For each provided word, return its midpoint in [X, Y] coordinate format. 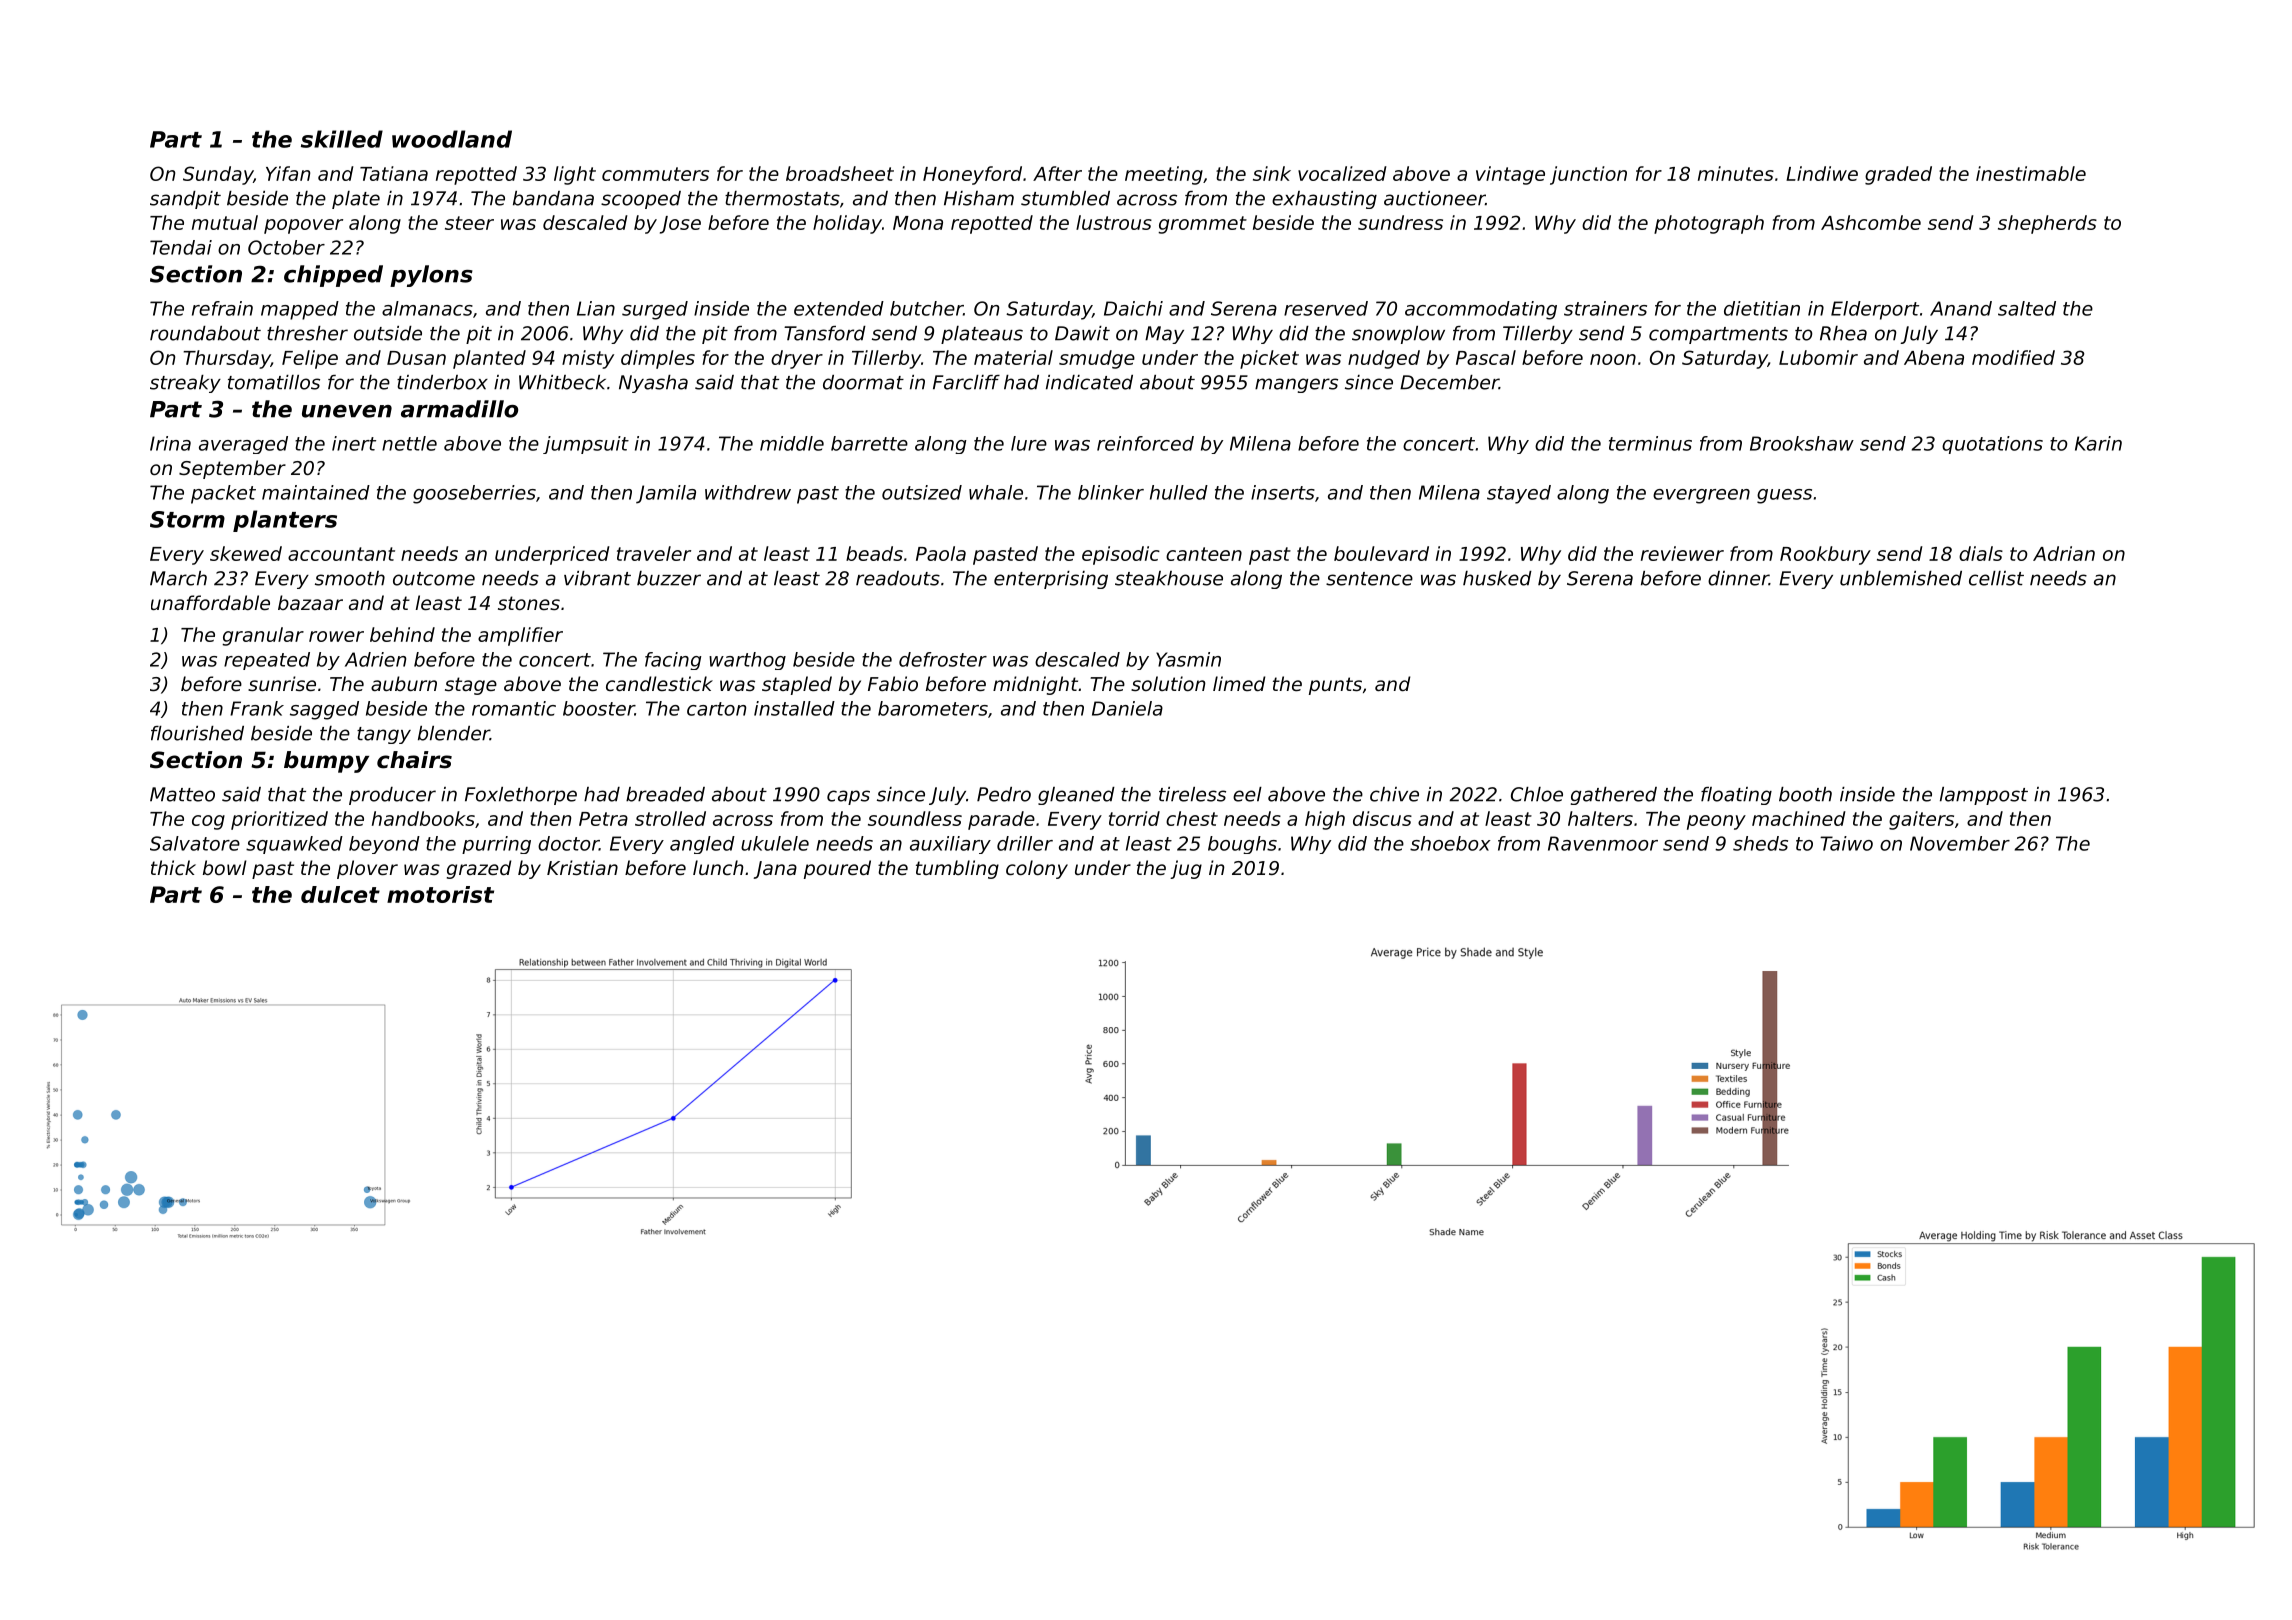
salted [2027, 308]
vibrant [597, 578]
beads [874, 553]
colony [1037, 869]
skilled [342, 139]
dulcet [340, 894]
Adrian [2064, 553]
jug [1186, 869]
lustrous [1114, 222]
